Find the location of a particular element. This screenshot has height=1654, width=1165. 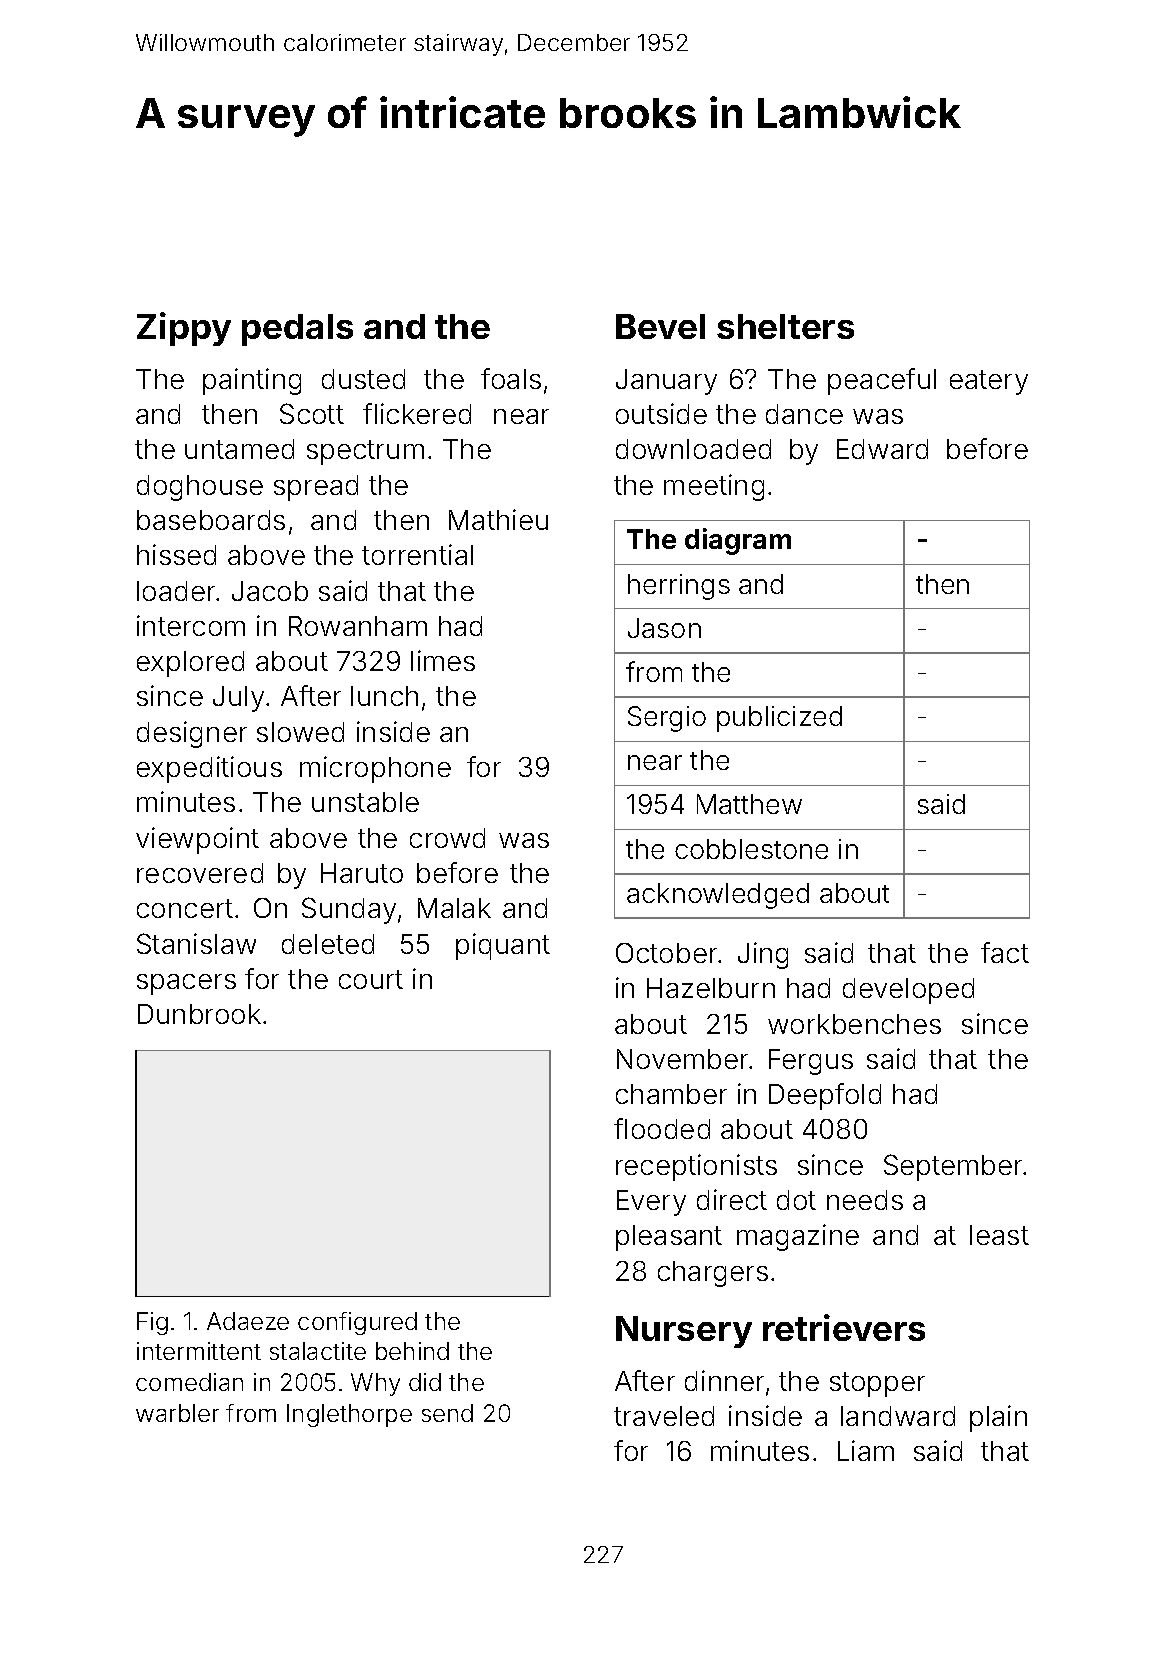

pleasant is located at coordinates (669, 1238).
